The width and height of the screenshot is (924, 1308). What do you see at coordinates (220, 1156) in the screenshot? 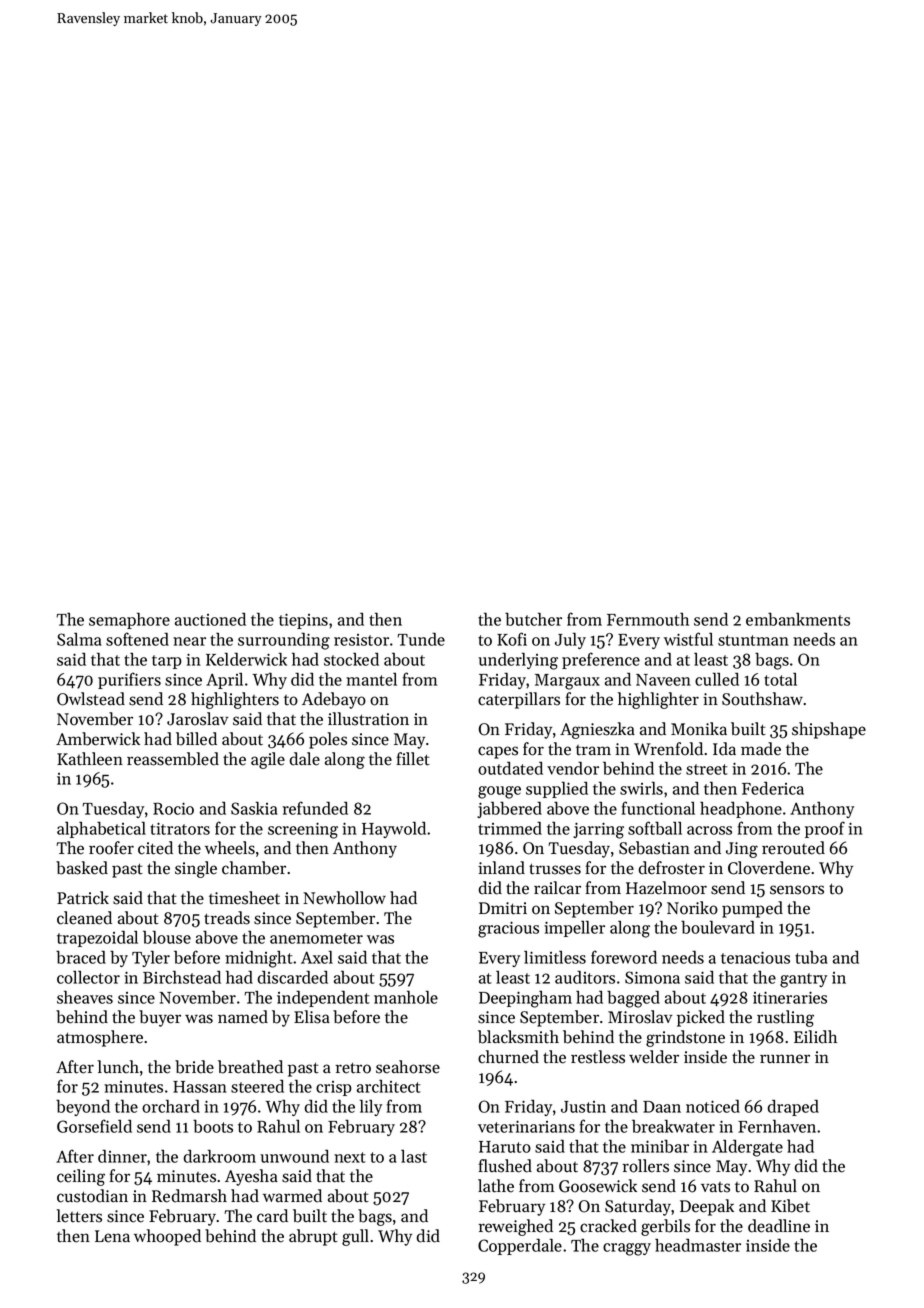
I see `darkroom` at bounding box center [220, 1156].
